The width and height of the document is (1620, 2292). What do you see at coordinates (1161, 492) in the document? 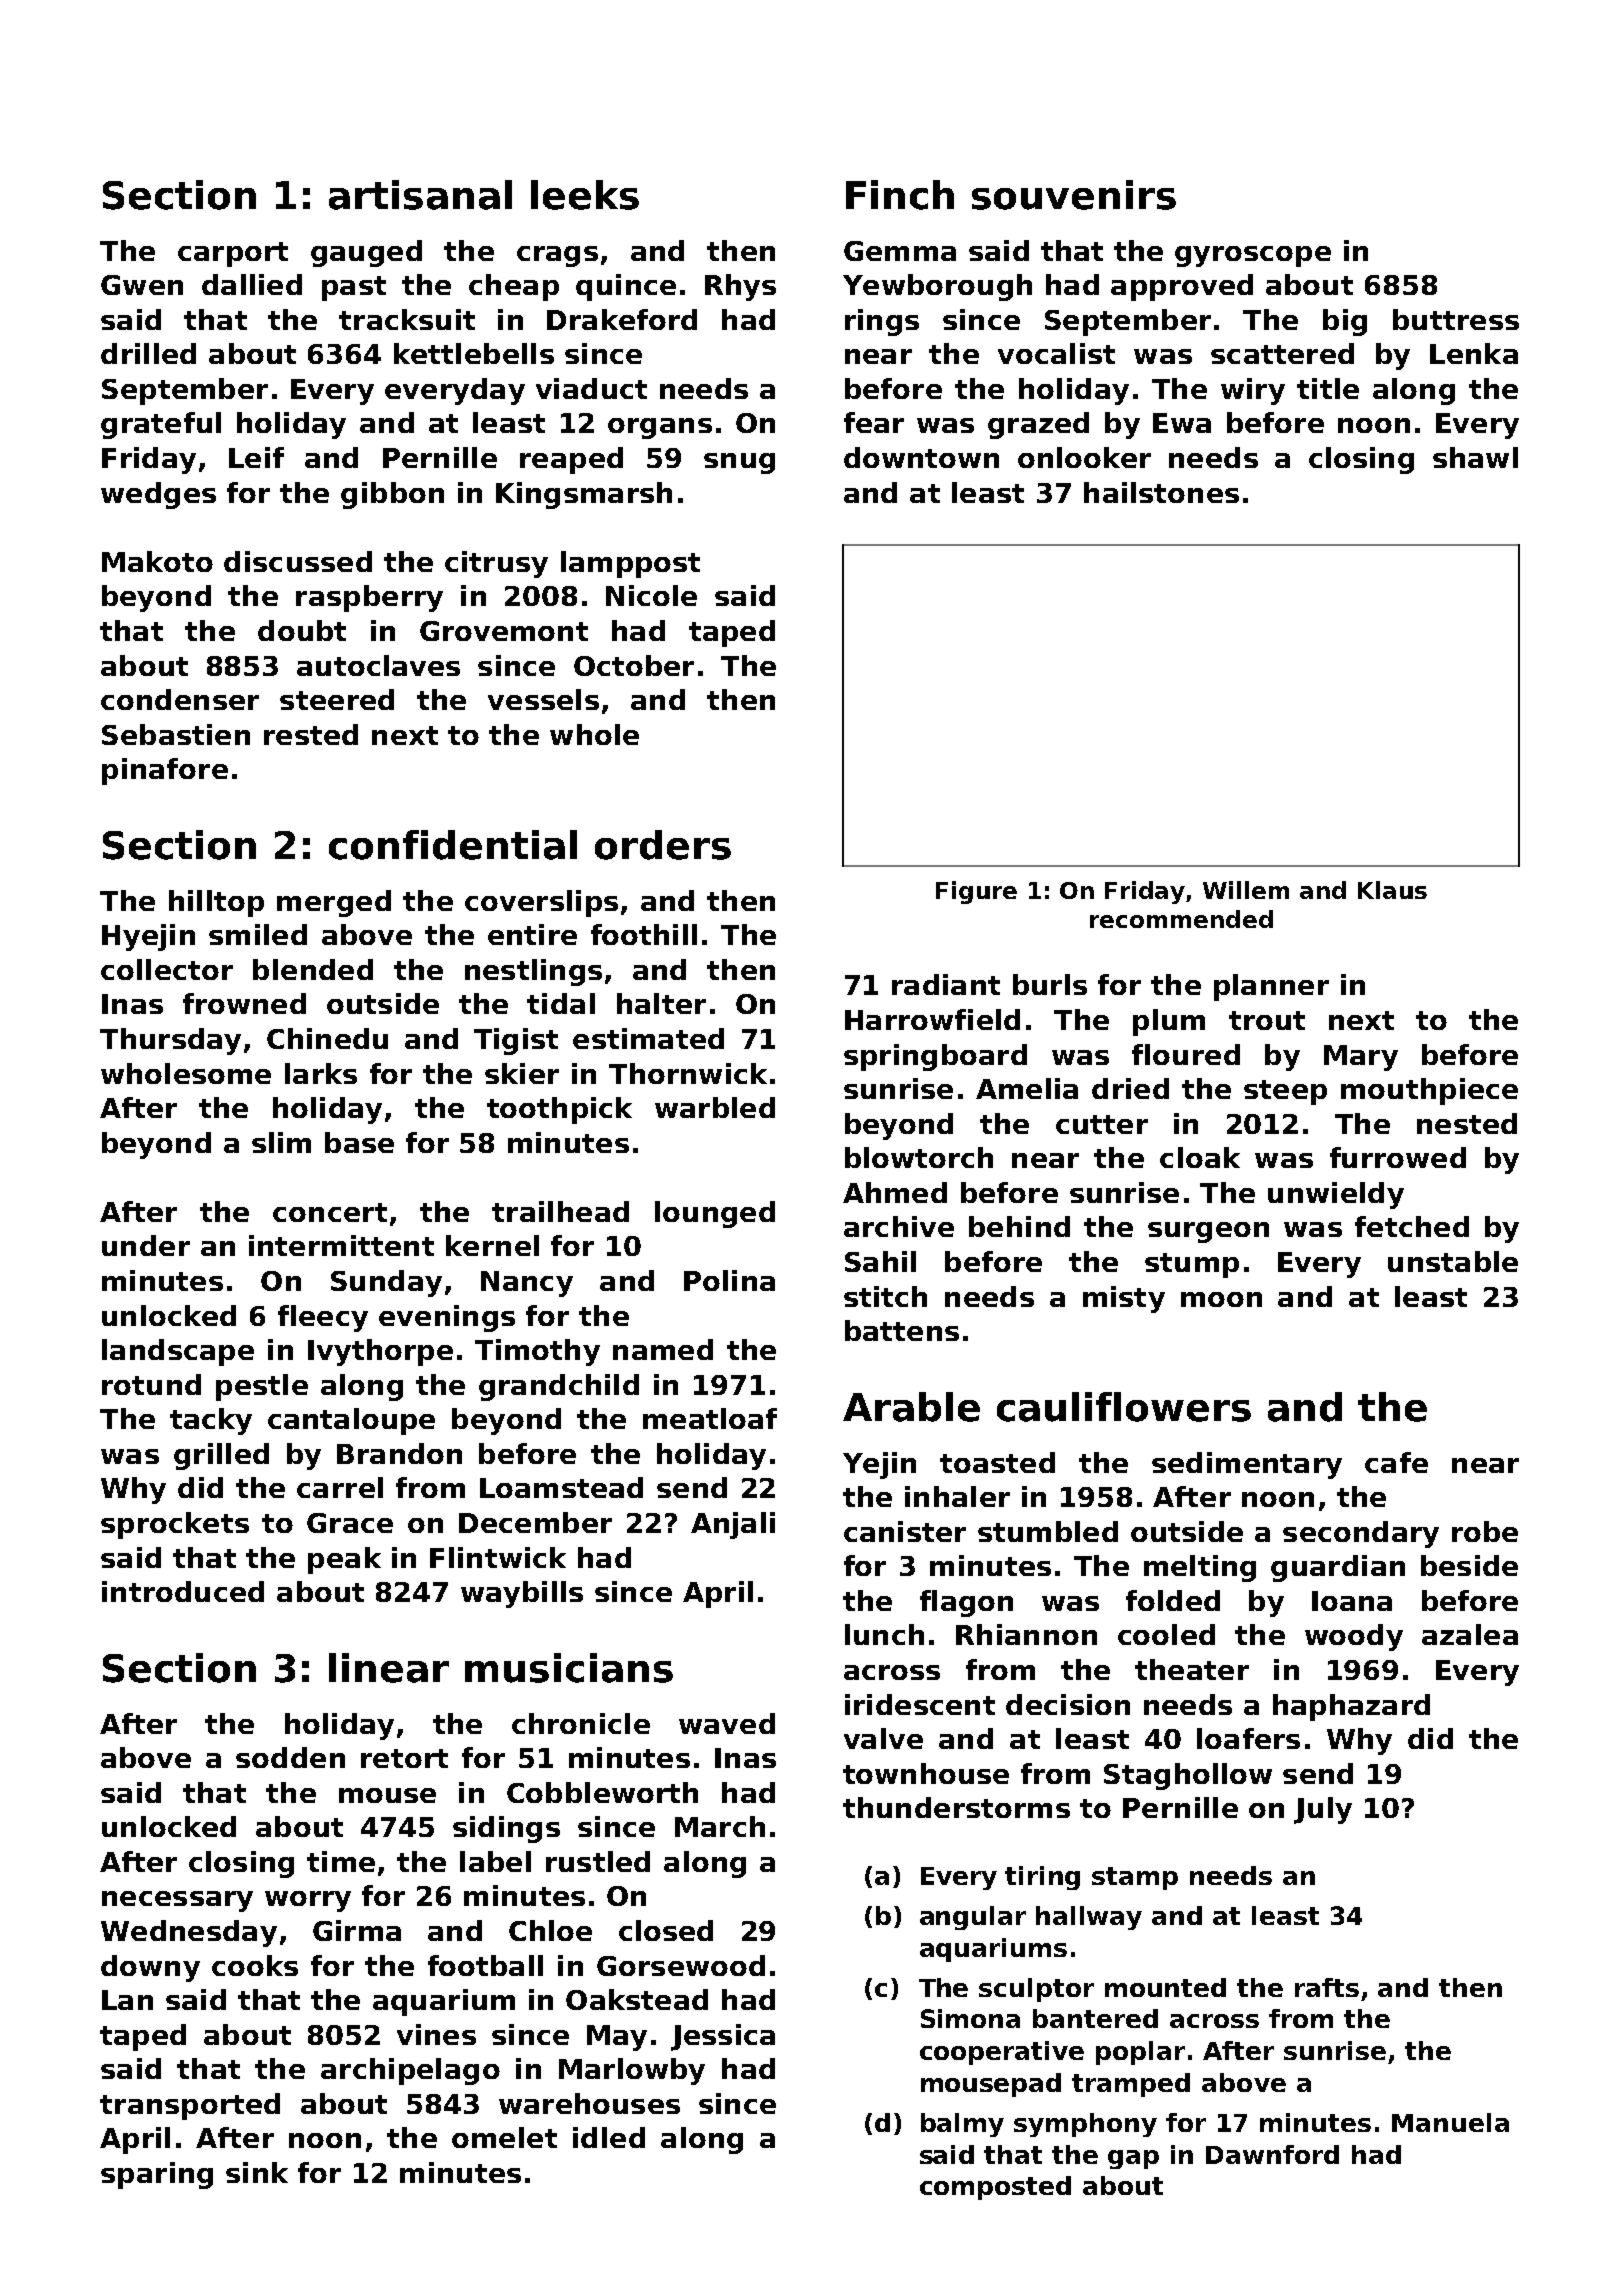
I see `hailstones` at bounding box center [1161, 492].
